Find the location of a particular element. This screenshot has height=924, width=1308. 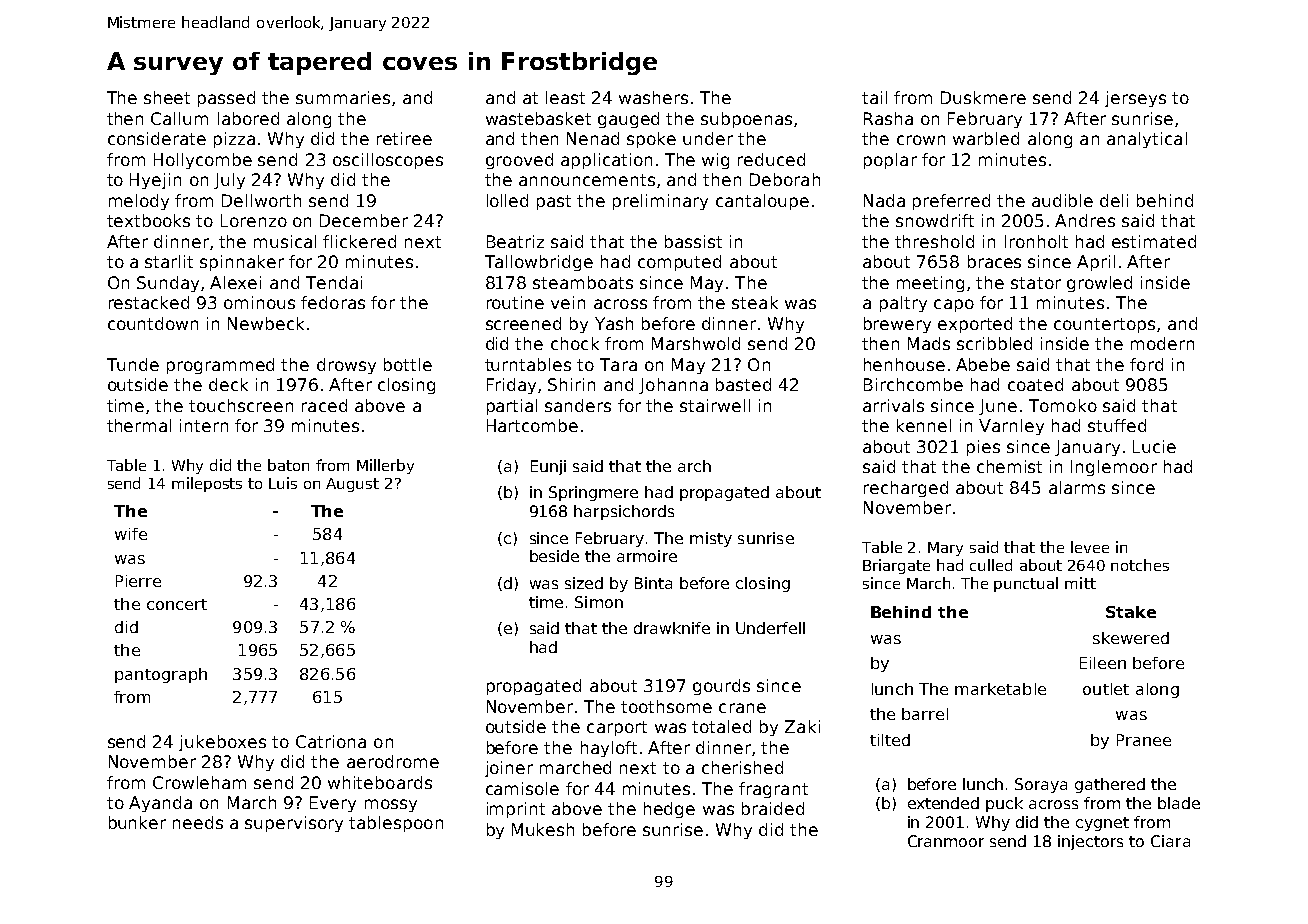

touchscreen is located at coordinates (241, 405).
